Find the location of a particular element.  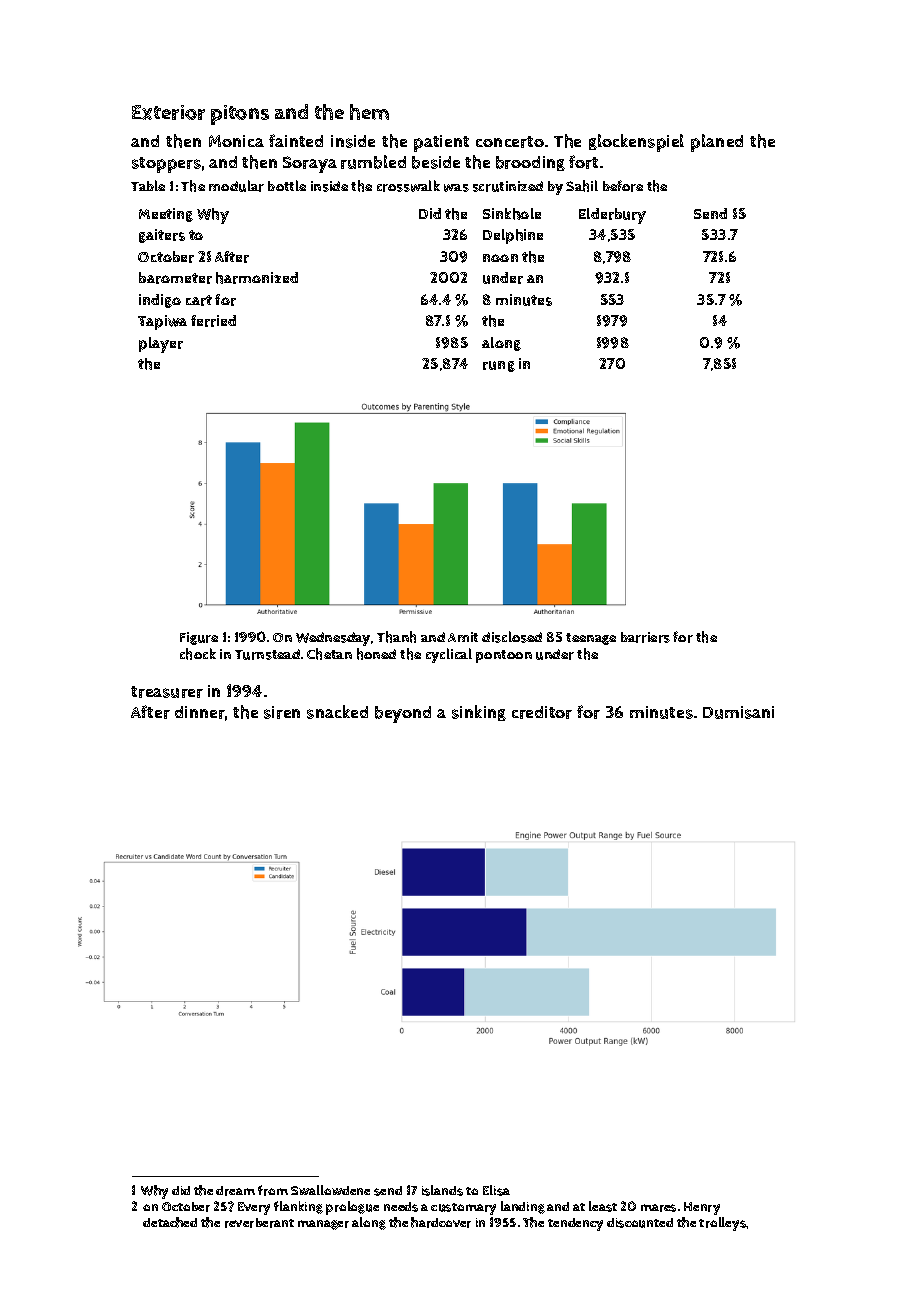

Elderbury is located at coordinates (612, 216).
